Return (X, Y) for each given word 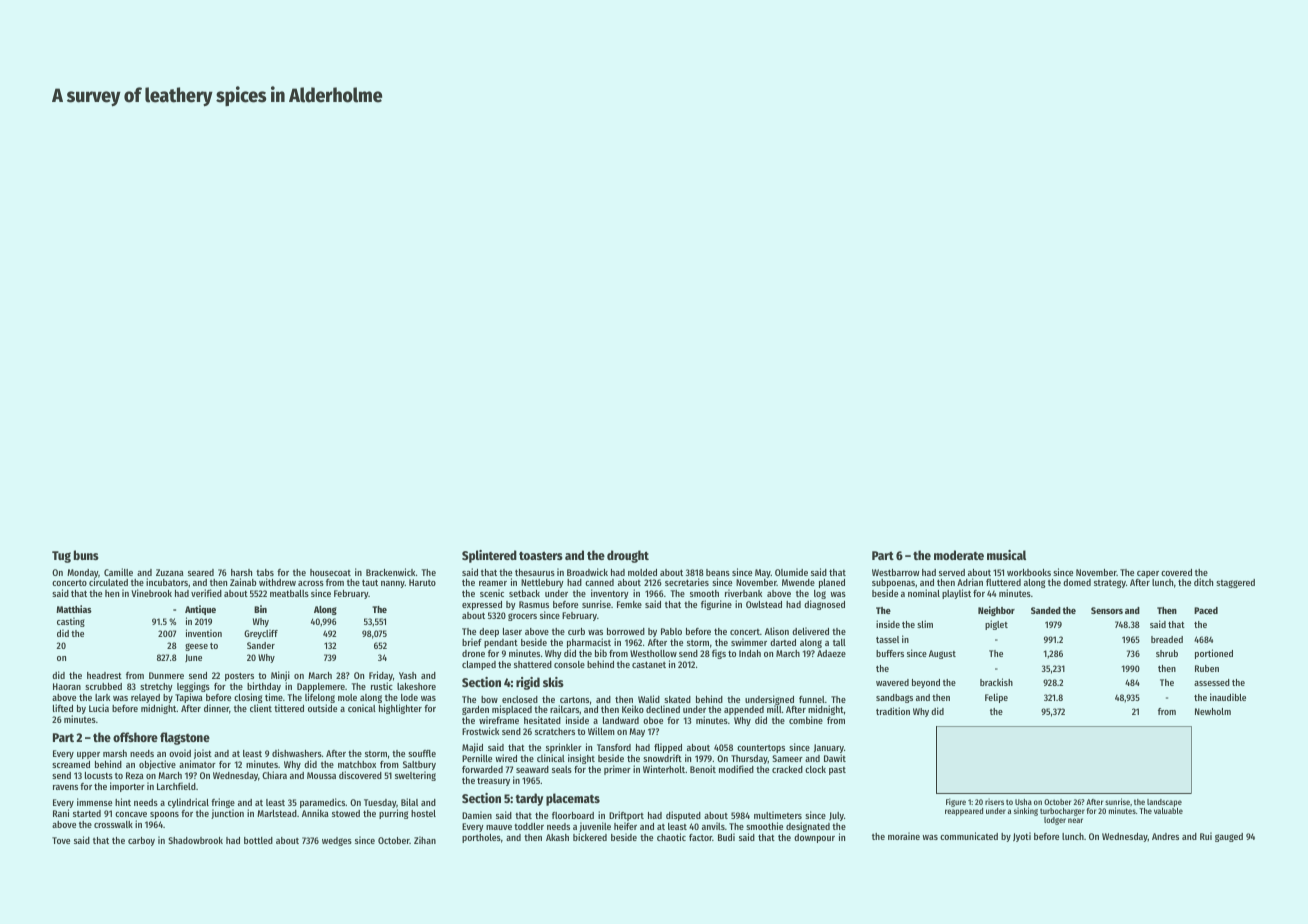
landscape (1164, 803)
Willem (601, 731)
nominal (924, 593)
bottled (258, 840)
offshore (135, 737)
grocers (522, 617)
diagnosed (824, 605)
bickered (590, 837)
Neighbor (996, 611)
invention (204, 633)
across (311, 583)
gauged (1229, 837)
